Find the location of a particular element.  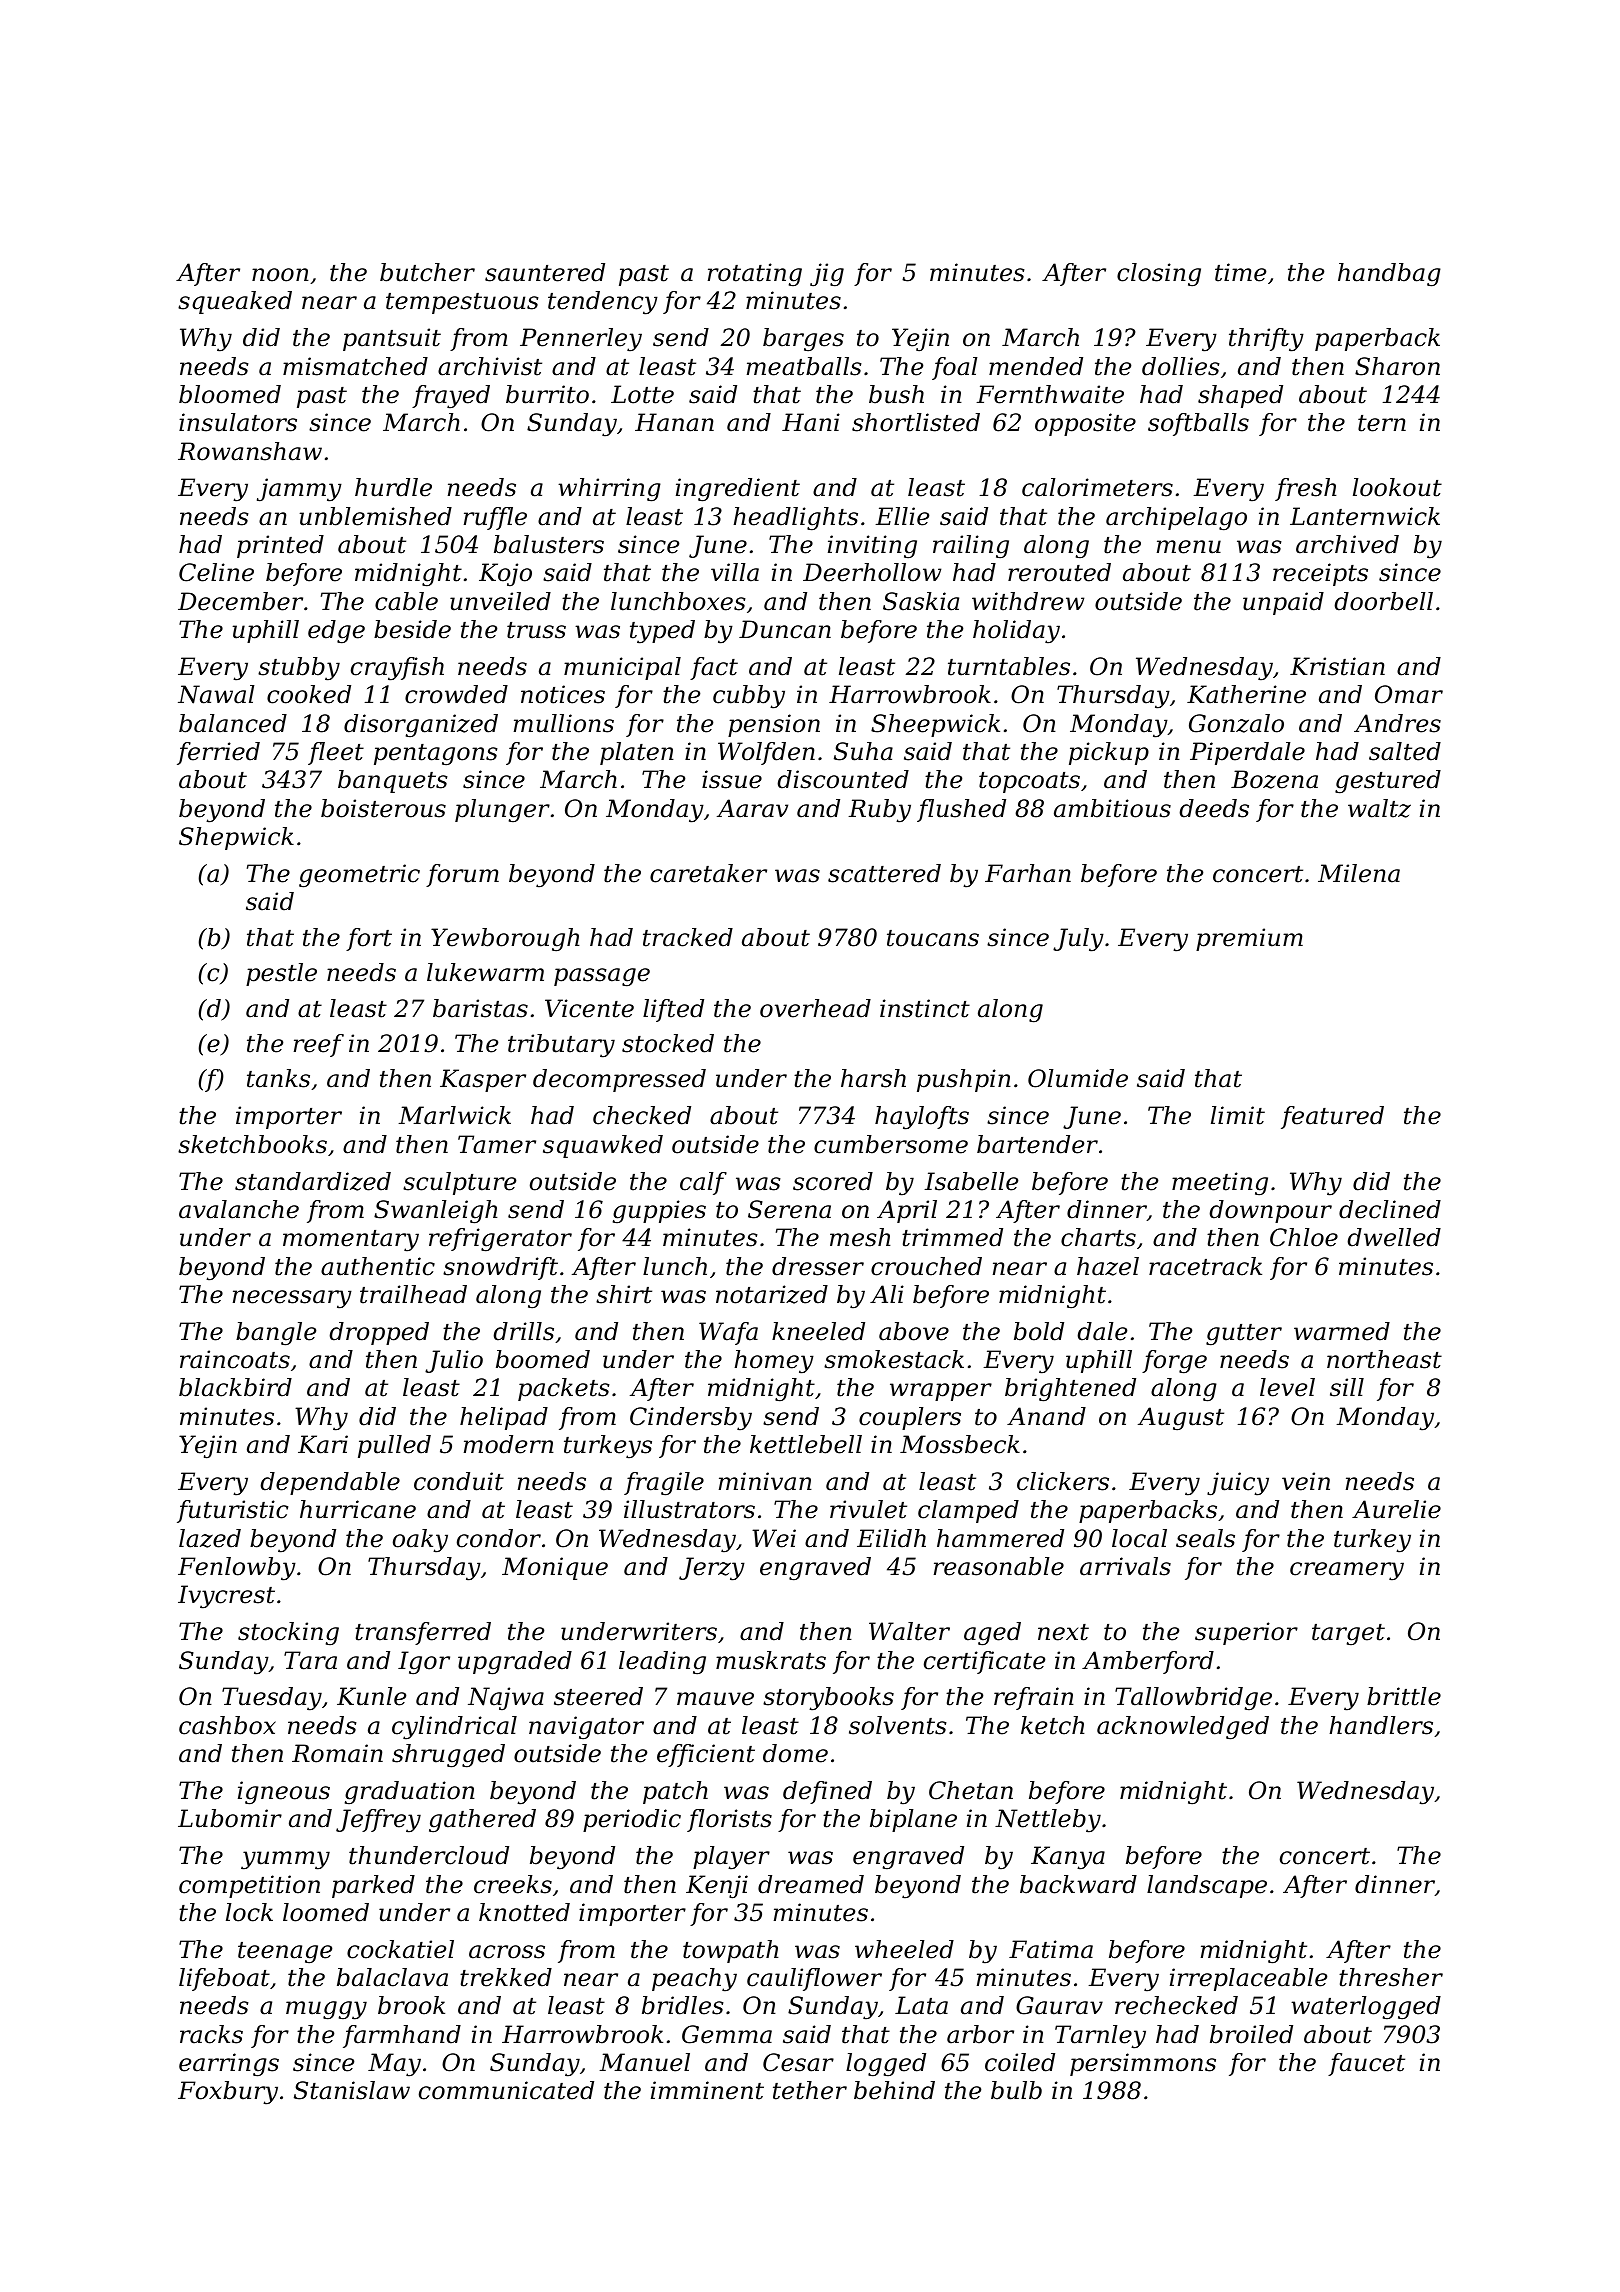

toucans is located at coordinates (933, 938).
